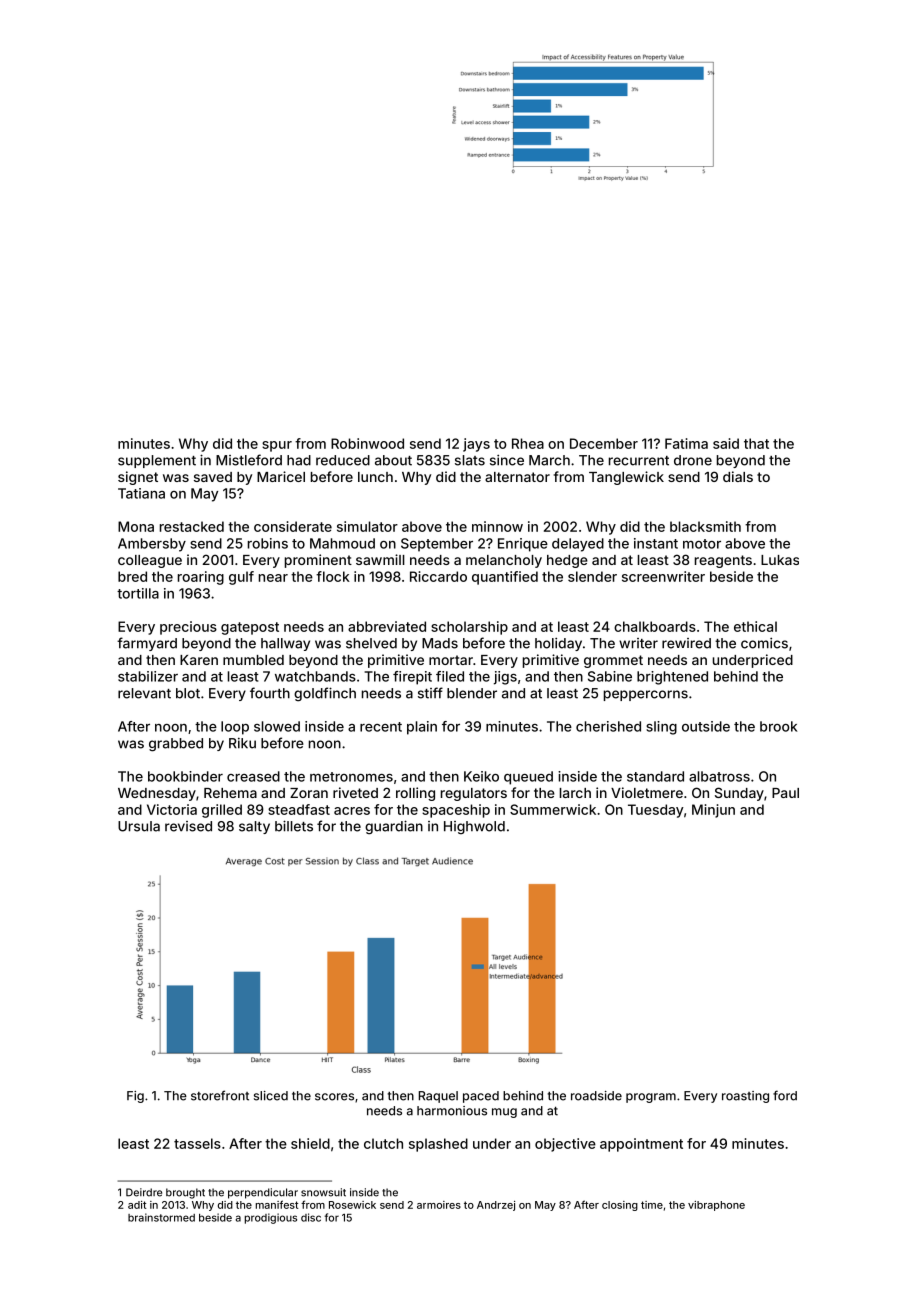 Image resolution: width=924 pixels, height=1308 pixels. I want to click on tortilla, so click(138, 593).
